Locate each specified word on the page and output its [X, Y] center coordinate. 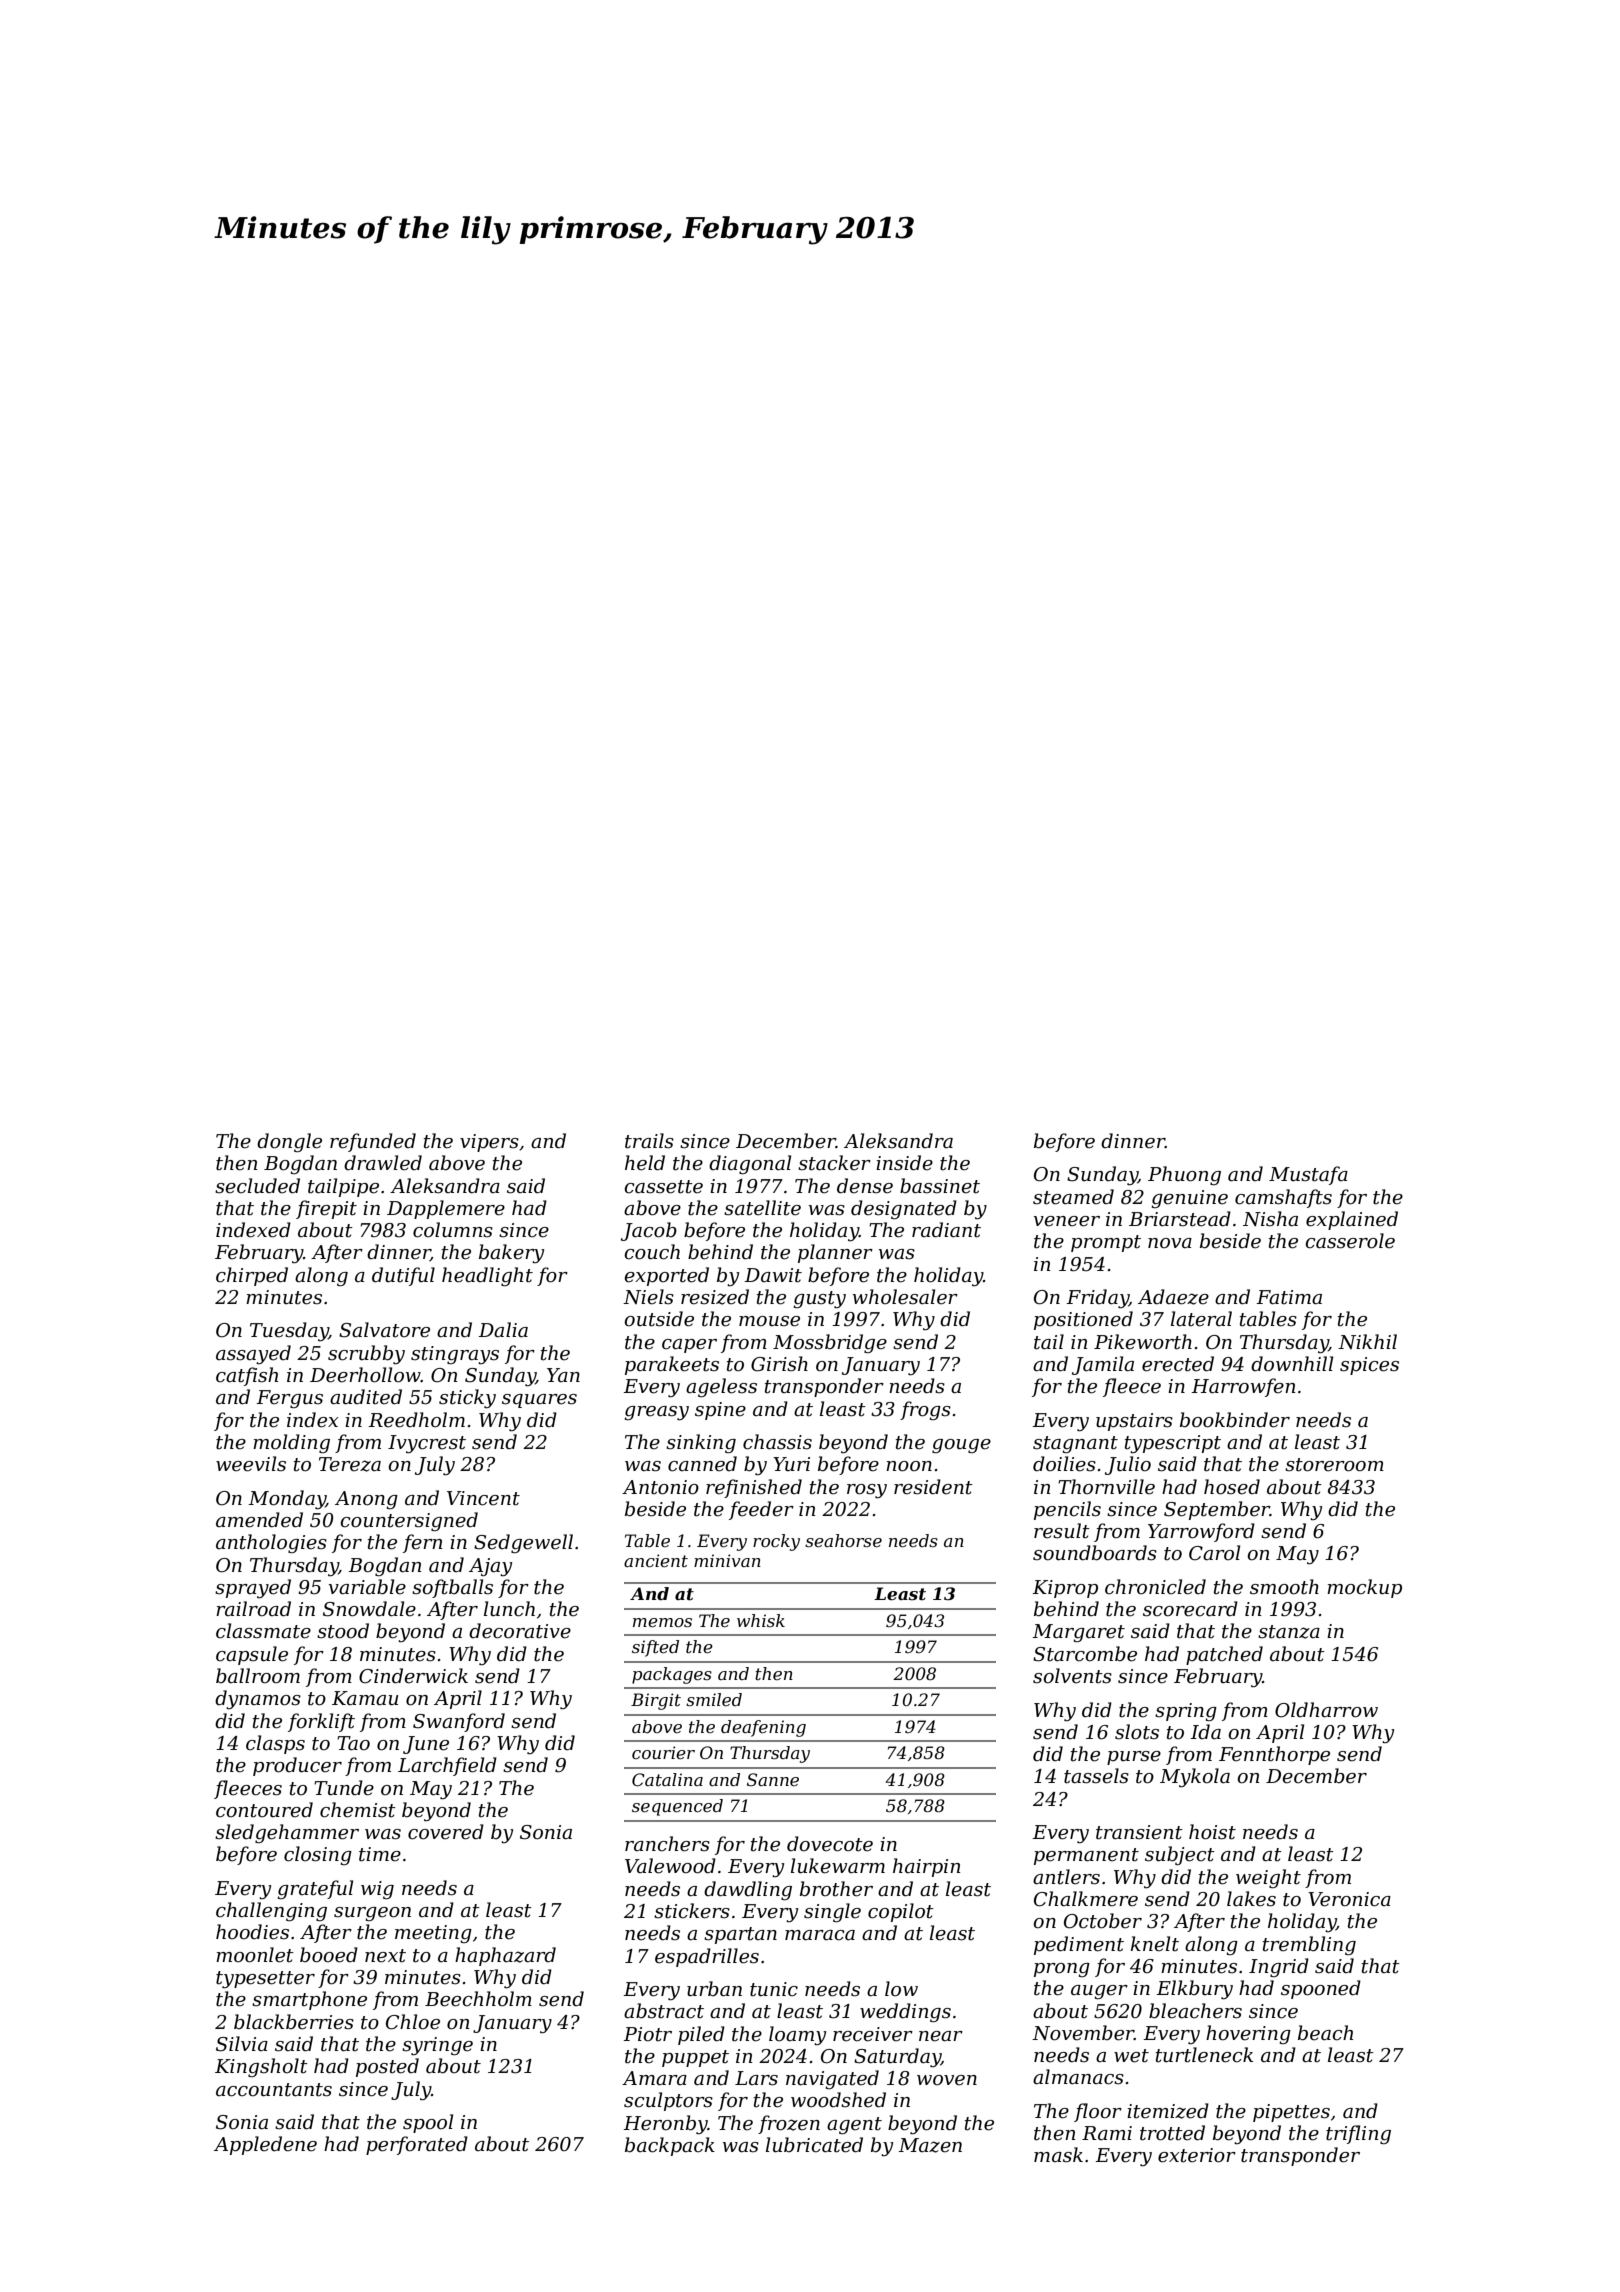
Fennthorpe [1274, 1755]
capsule [252, 1655]
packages [672, 1675]
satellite [762, 1208]
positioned [1083, 1320]
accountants [274, 2090]
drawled [383, 1163]
